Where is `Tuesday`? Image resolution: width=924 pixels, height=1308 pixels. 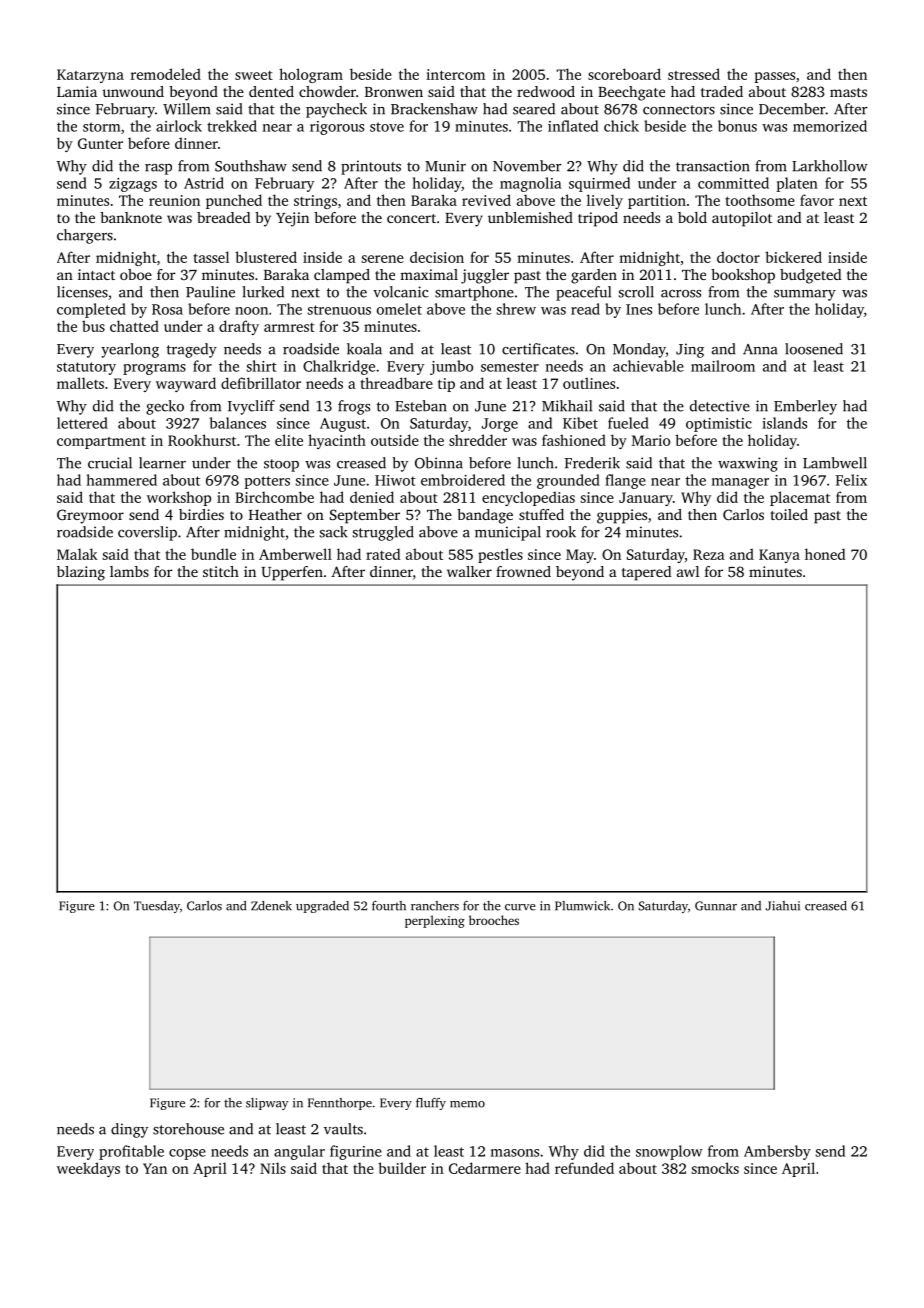 Tuesday is located at coordinates (157, 907).
